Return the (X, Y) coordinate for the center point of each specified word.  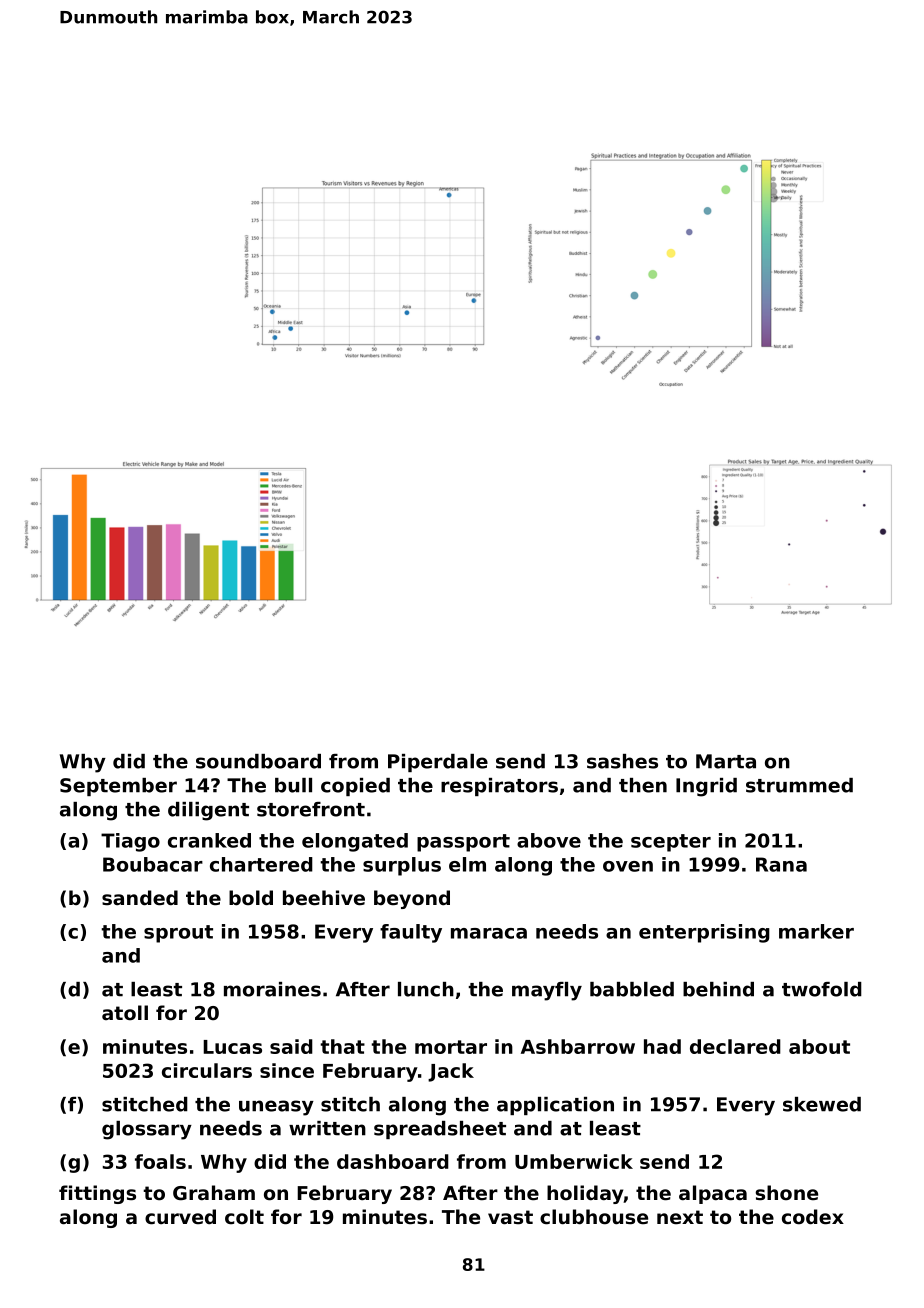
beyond (412, 899)
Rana (781, 864)
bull (293, 785)
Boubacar (153, 864)
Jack (451, 1072)
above (549, 840)
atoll (125, 1013)
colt (244, 1217)
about (819, 1046)
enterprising (704, 933)
